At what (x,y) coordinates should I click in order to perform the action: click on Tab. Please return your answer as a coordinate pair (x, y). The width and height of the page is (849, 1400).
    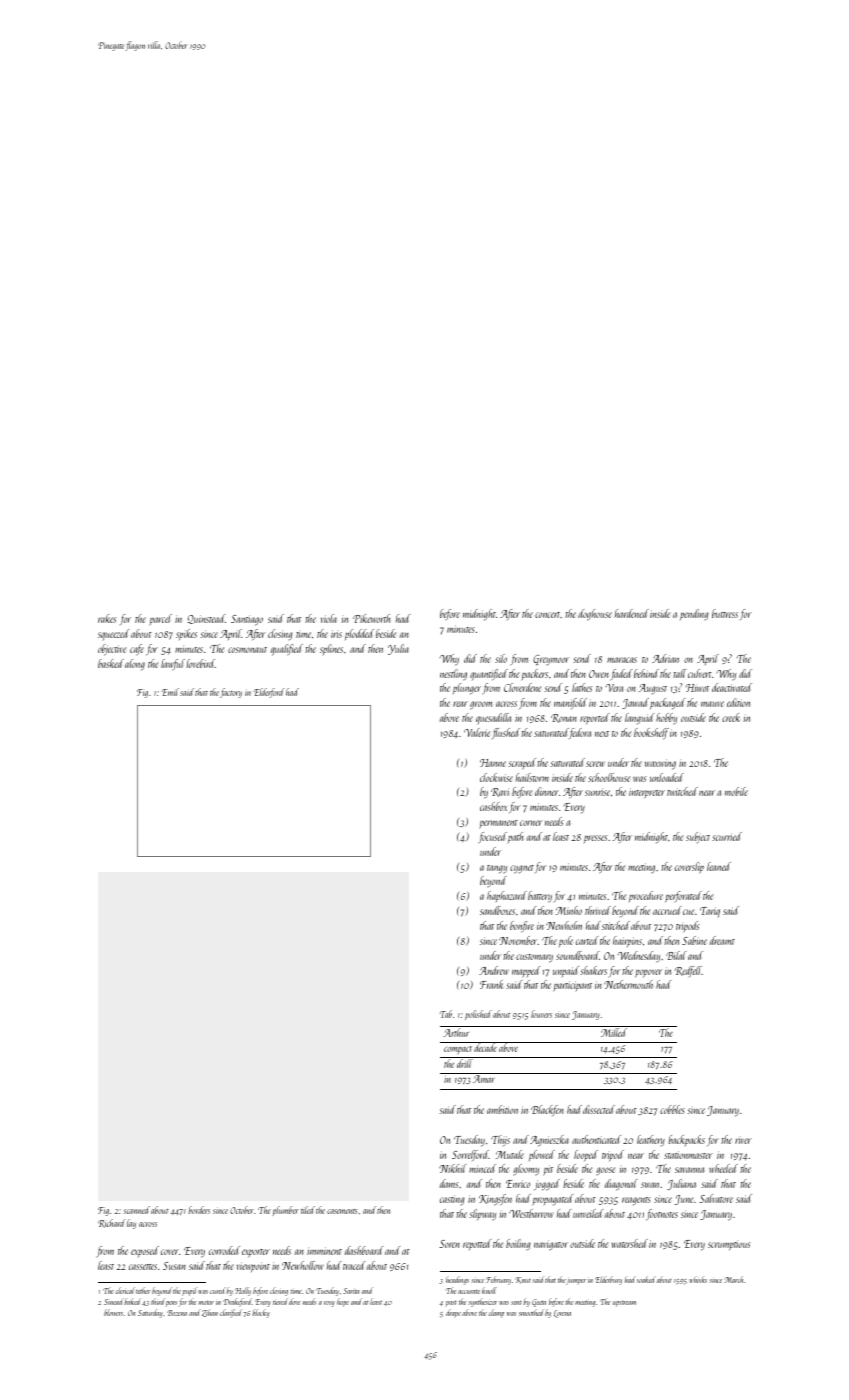
    Looking at the image, I should click on (446, 1014).
